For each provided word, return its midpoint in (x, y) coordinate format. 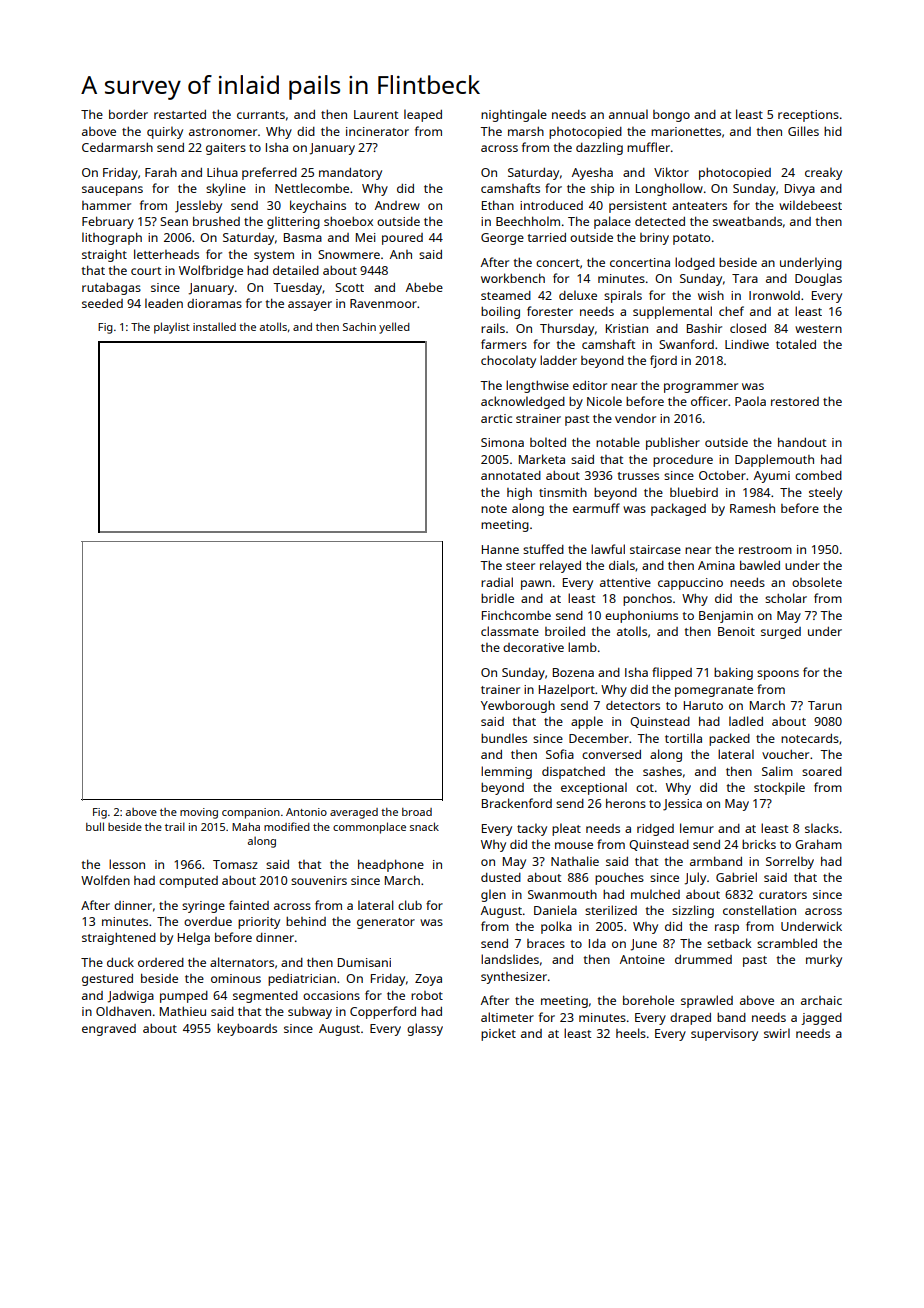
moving (199, 813)
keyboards (247, 1029)
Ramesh (752, 508)
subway (310, 1013)
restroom (765, 550)
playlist (172, 328)
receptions (808, 116)
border (128, 114)
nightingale (514, 115)
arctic (496, 418)
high (519, 493)
